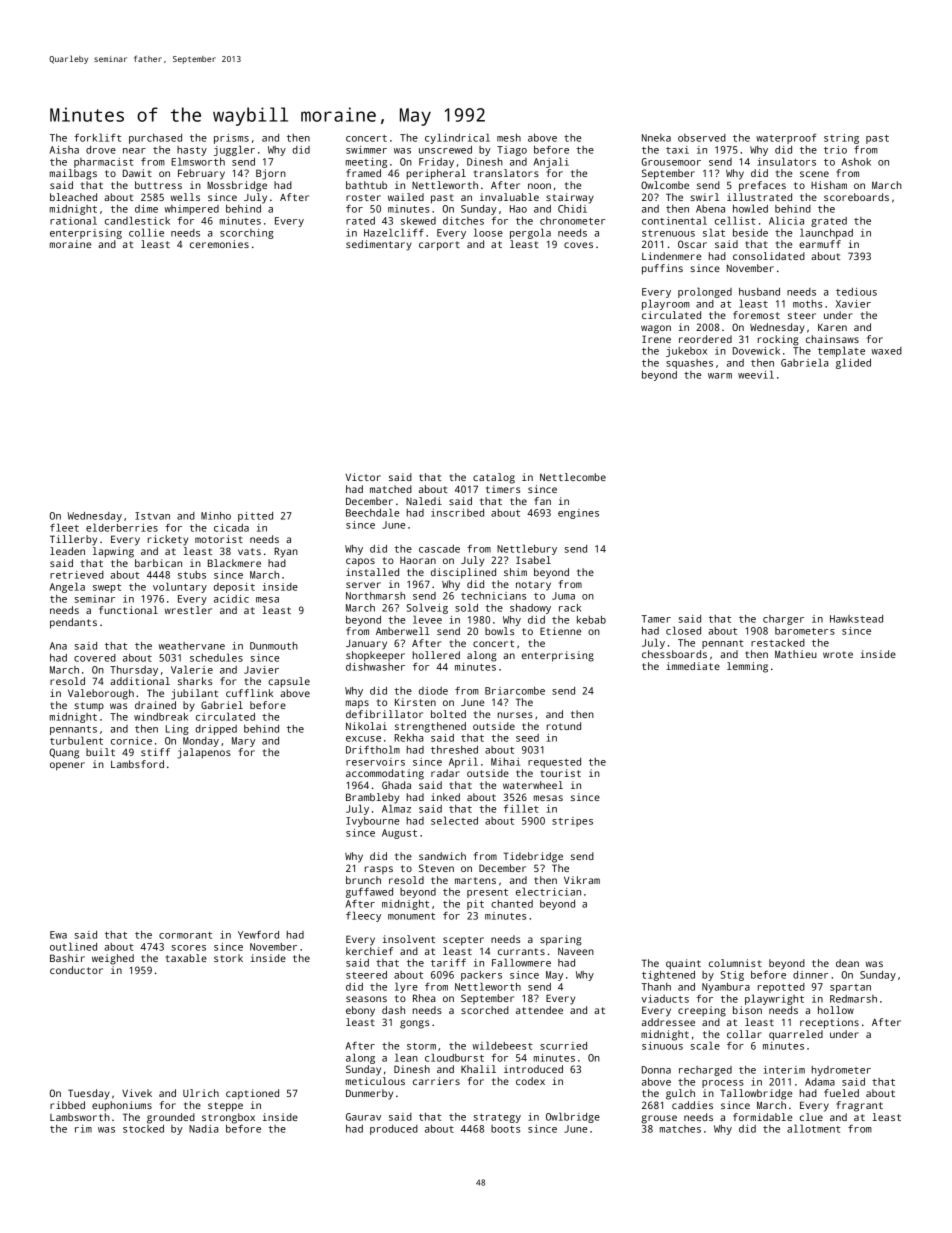  What do you see at coordinates (152, 516) in the screenshot?
I see `Istvan` at bounding box center [152, 516].
